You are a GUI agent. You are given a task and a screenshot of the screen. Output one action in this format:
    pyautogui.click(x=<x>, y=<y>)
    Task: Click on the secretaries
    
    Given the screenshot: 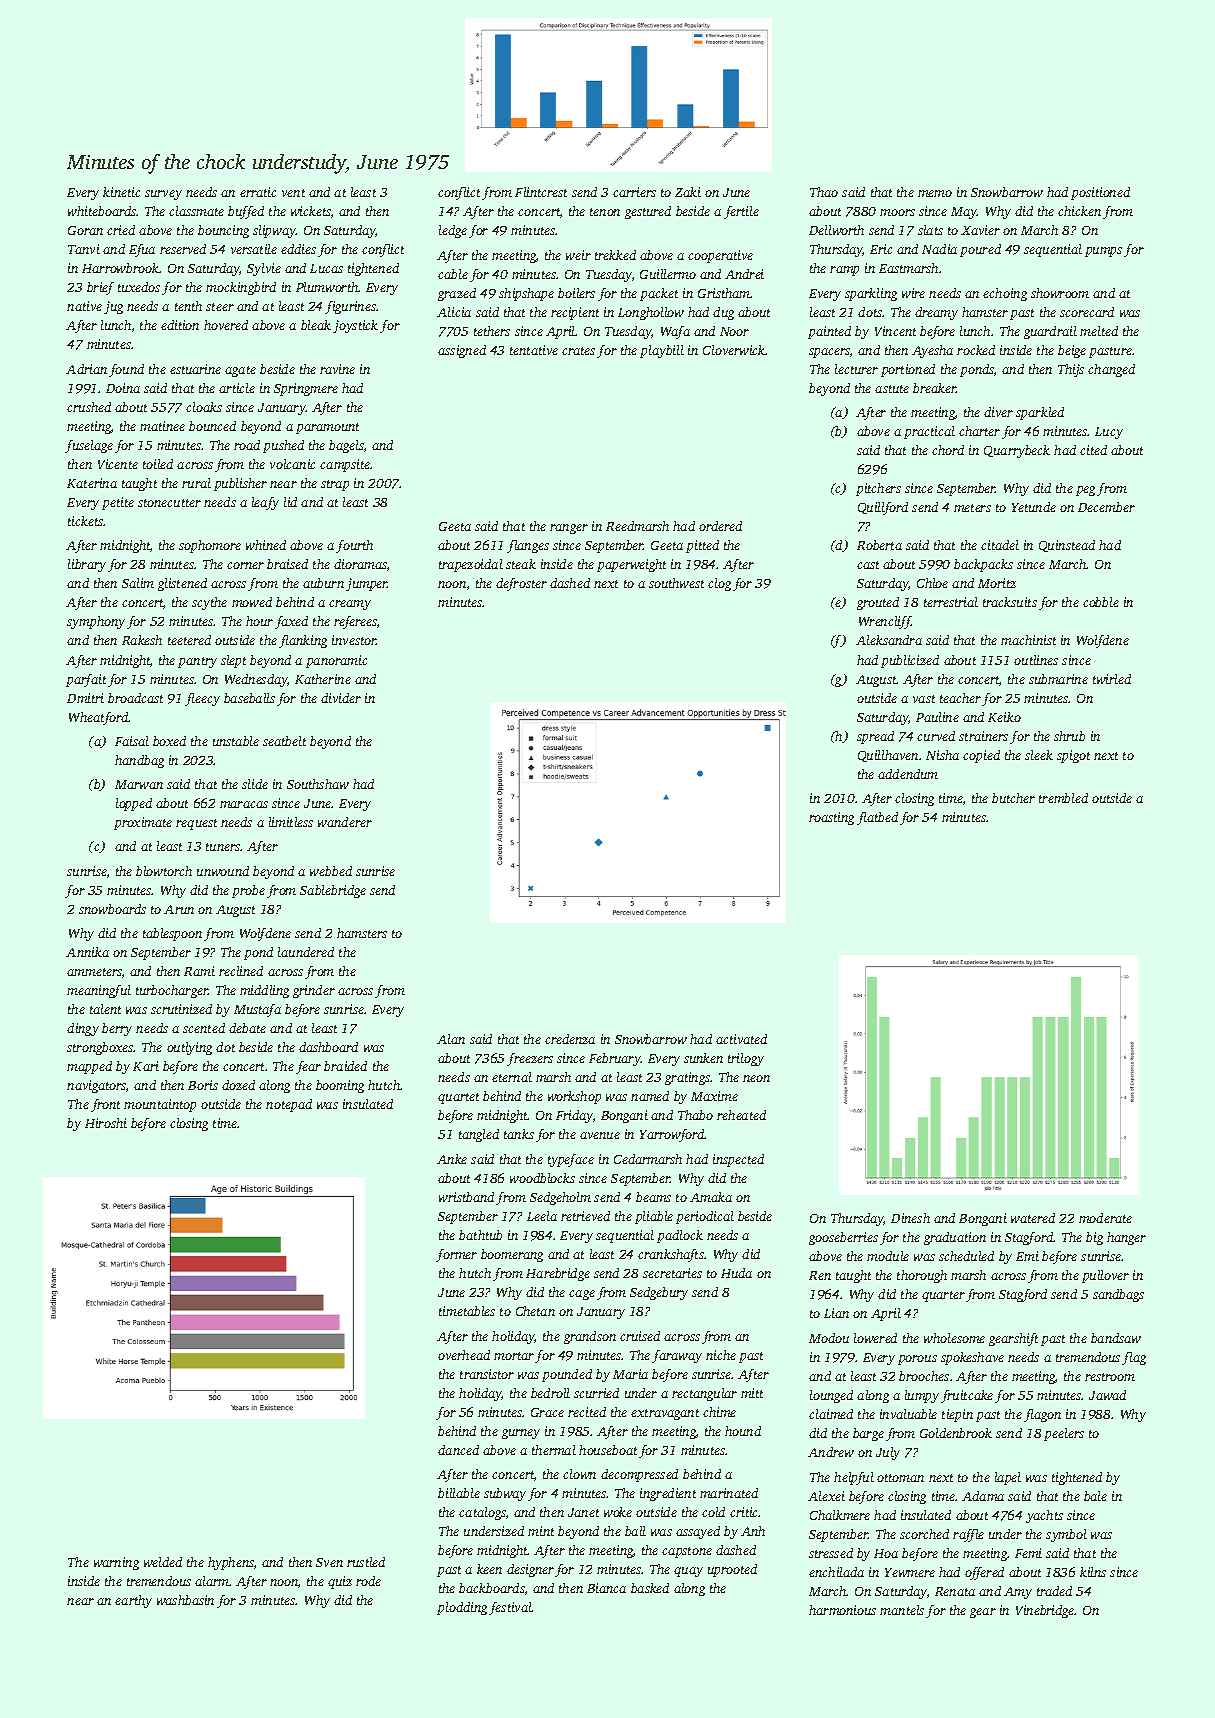 What is the action you would take?
    pyautogui.click(x=672, y=1273)
